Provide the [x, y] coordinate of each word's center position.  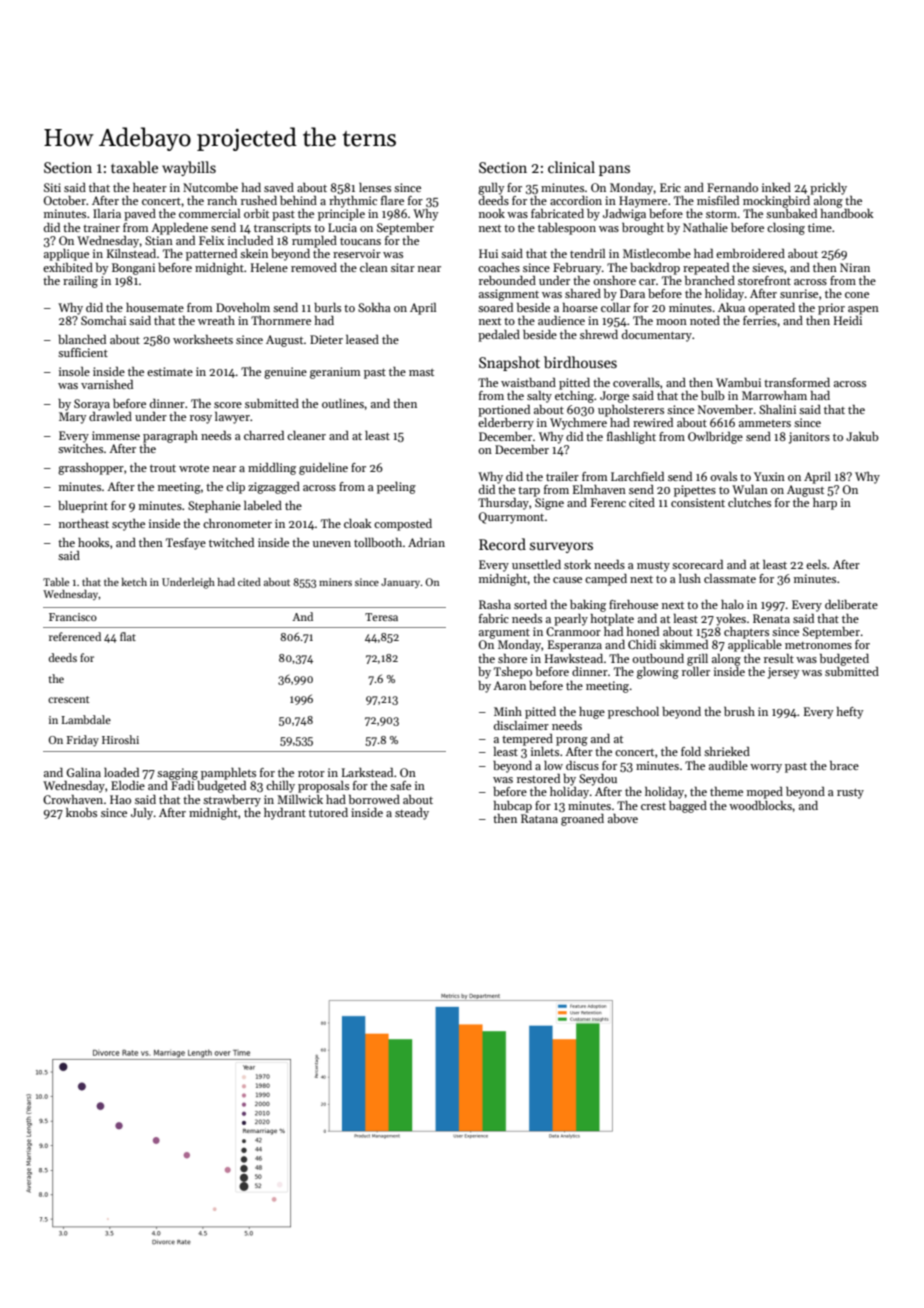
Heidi [848, 320]
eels [816, 564]
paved [140, 215]
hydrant [285, 814]
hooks [93, 542]
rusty [850, 793]
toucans [360, 241]
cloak [358, 523]
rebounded [507, 280]
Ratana [539, 818]
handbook [847, 213]
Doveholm [243, 307]
